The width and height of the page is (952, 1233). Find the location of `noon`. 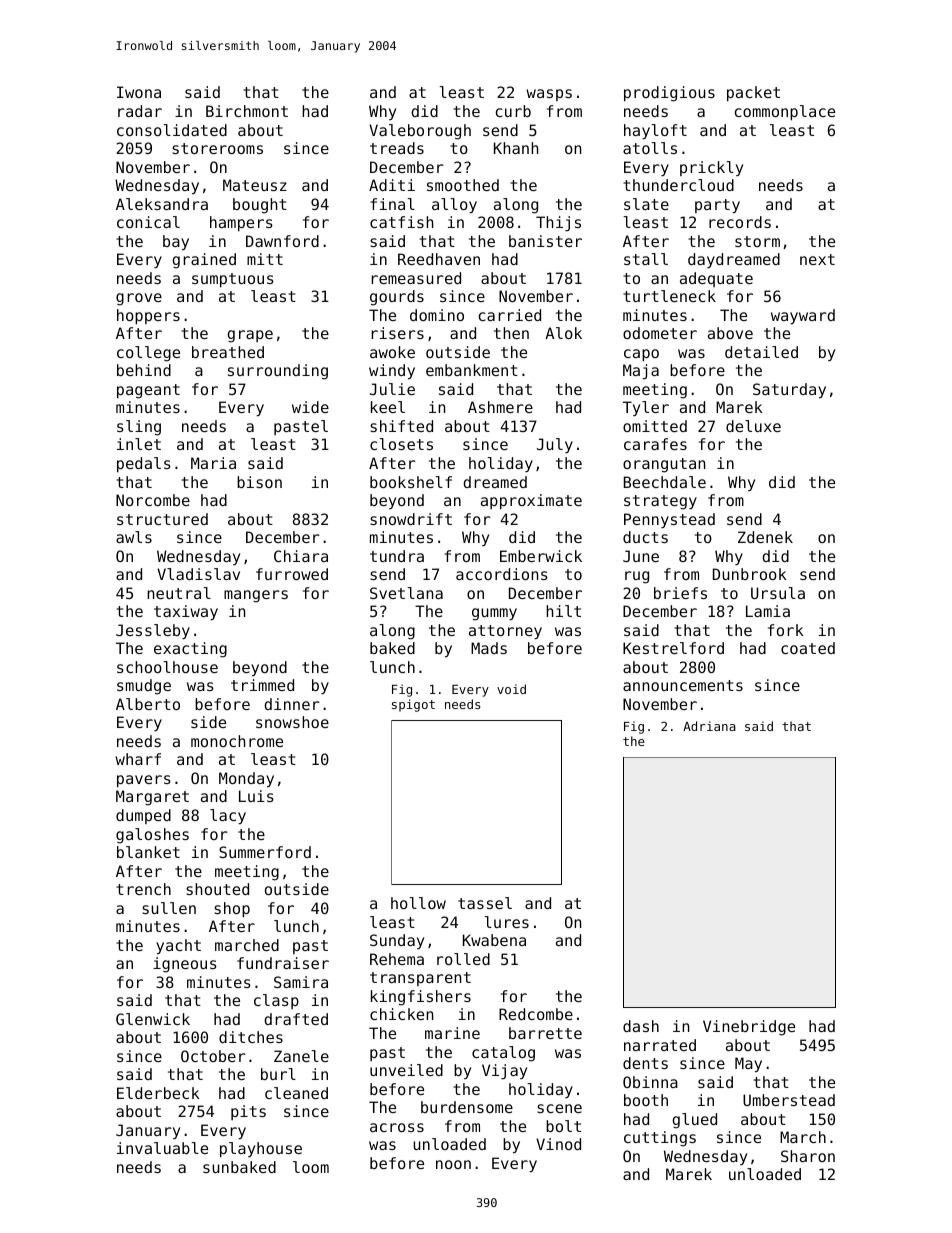

noon is located at coordinates (453, 1164).
